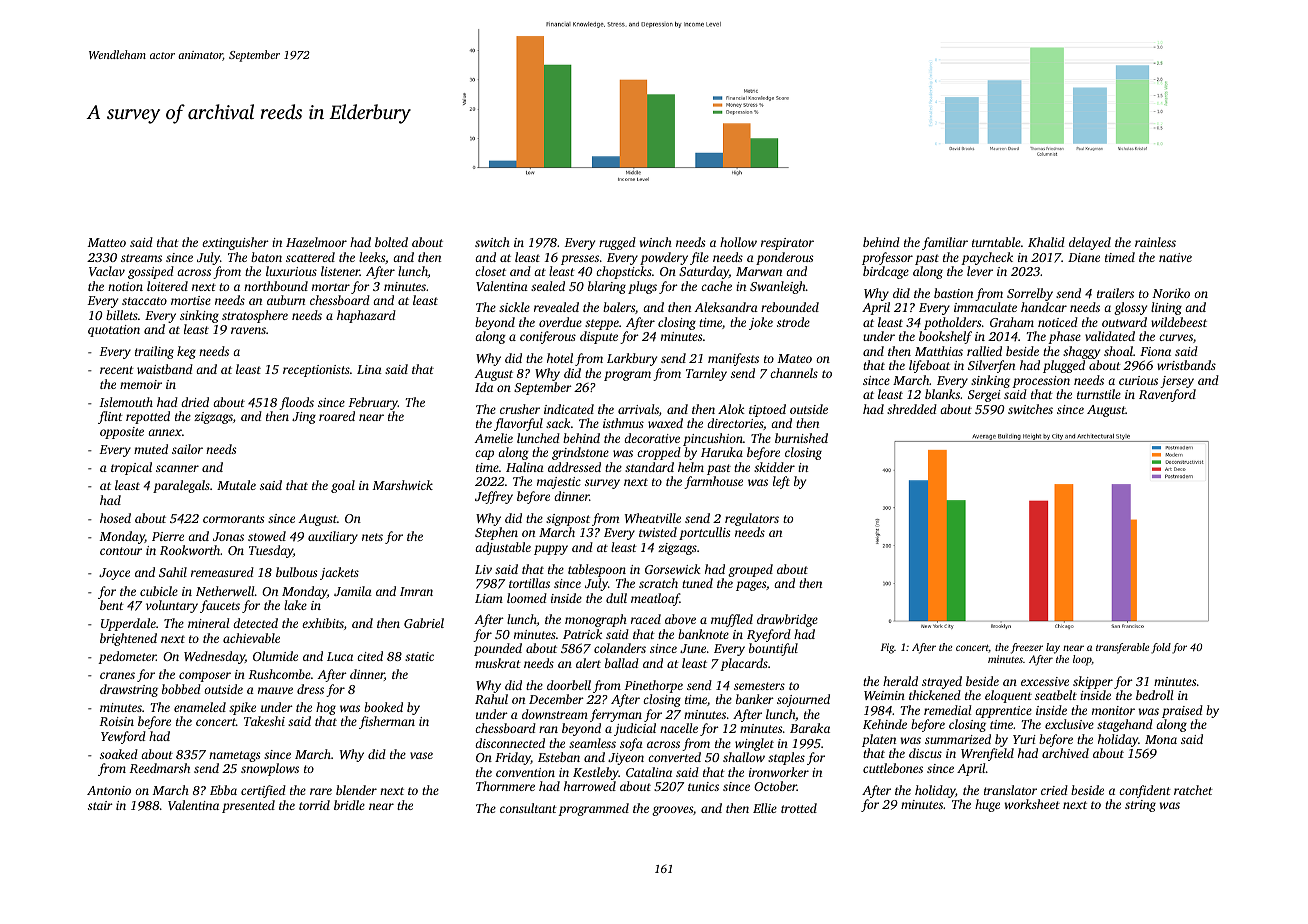  What do you see at coordinates (270, 769) in the page?
I see `snowplows` at bounding box center [270, 769].
